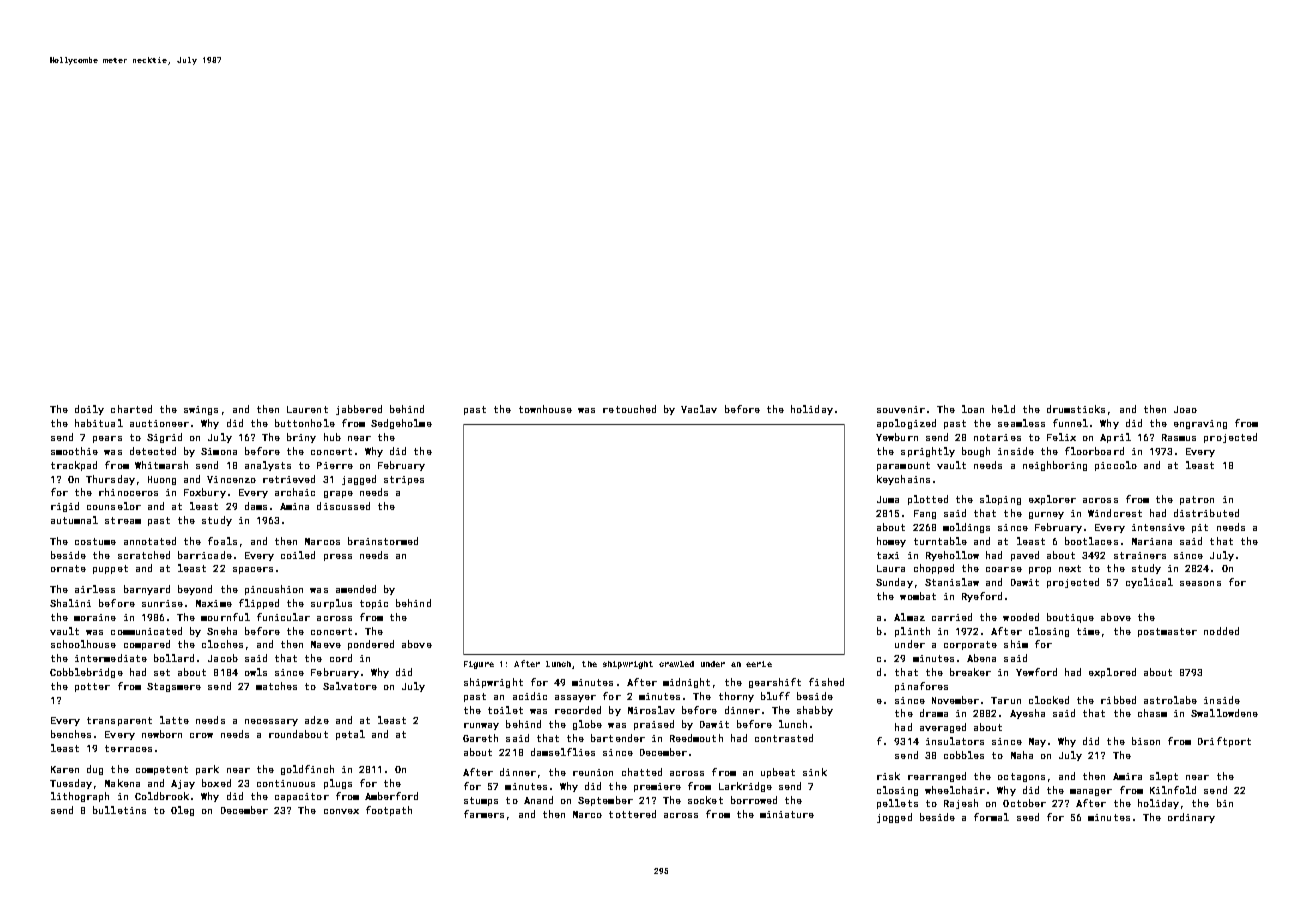 The image size is (1308, 924). Describe the element at coordinates (1221, 631) in the image. I see `nodded` at that location.
